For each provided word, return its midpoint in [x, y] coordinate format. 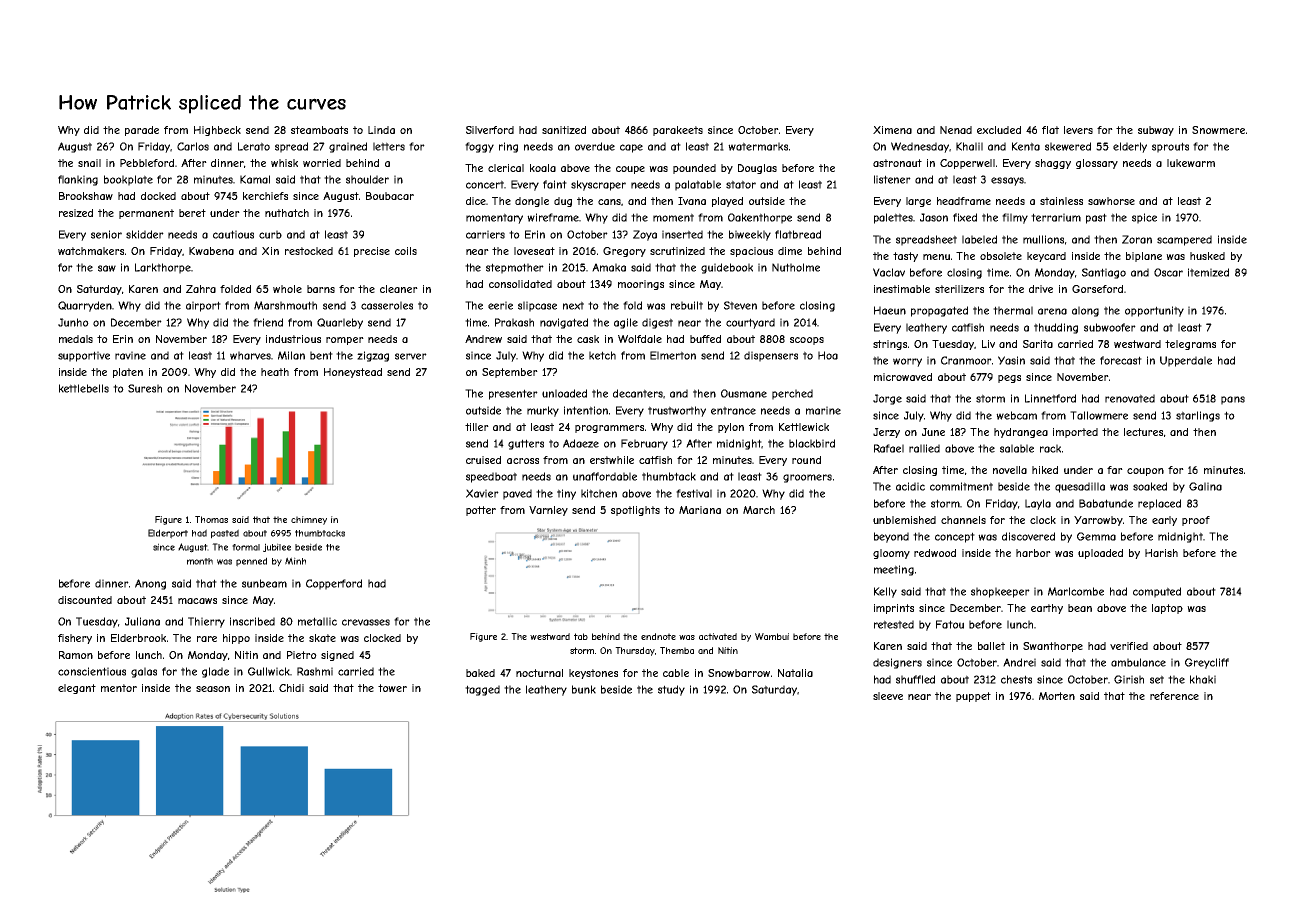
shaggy [1053, 164]
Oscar [1168, 272]
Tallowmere [1099, 415]
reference [1174, 696]
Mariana [700, 510]
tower [392, 688]
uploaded [1100, 554]
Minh [295, 561]
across [523, 461]
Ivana [692, 201]
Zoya [645, 235]
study [671, 690]
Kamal [255, 179]
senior [106, 234]
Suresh [145, 388]
